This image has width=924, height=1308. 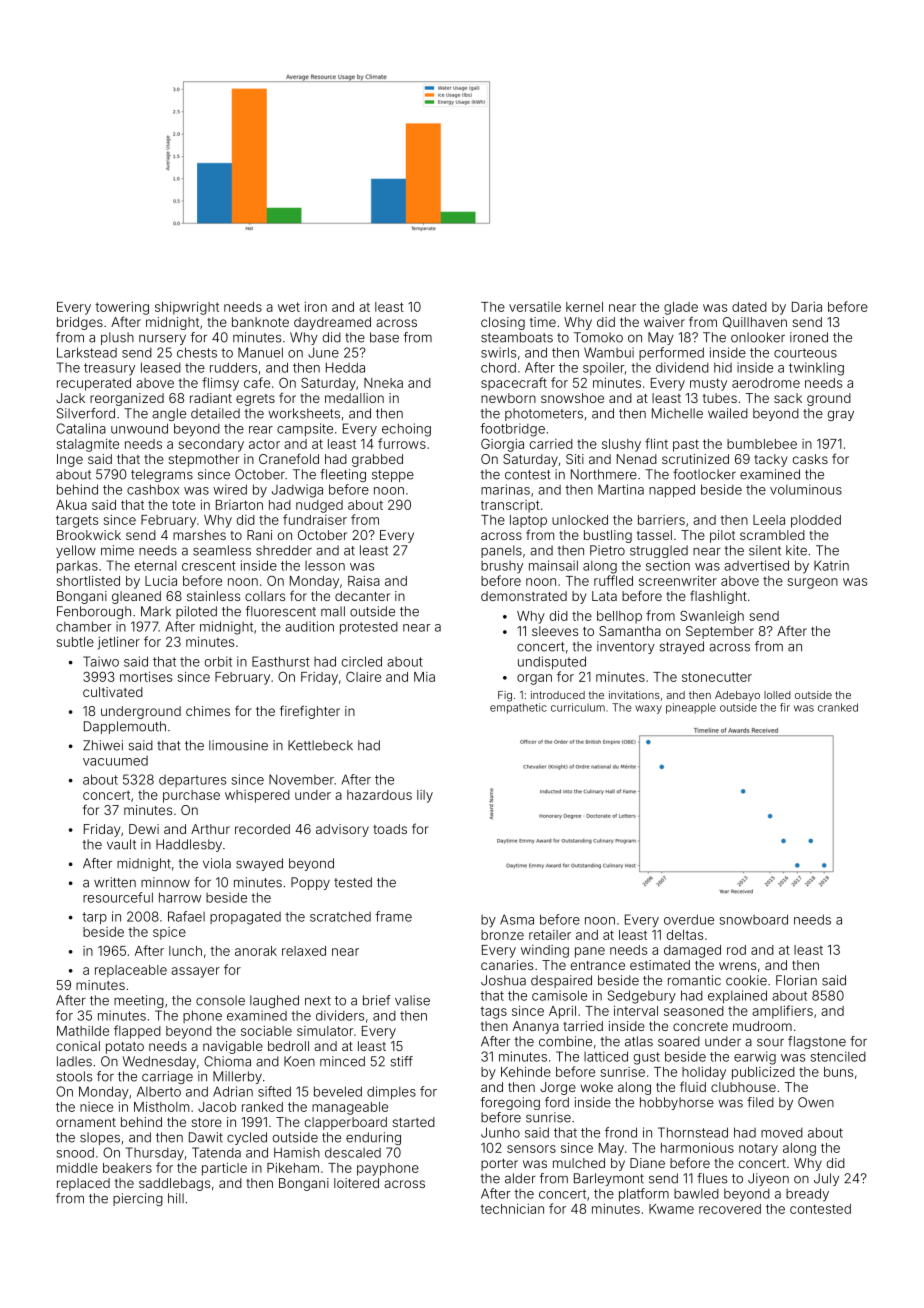 What do you see at coordinates (187, 308) in the image?
I see `shipwright` at bounding box center [187, 308].
